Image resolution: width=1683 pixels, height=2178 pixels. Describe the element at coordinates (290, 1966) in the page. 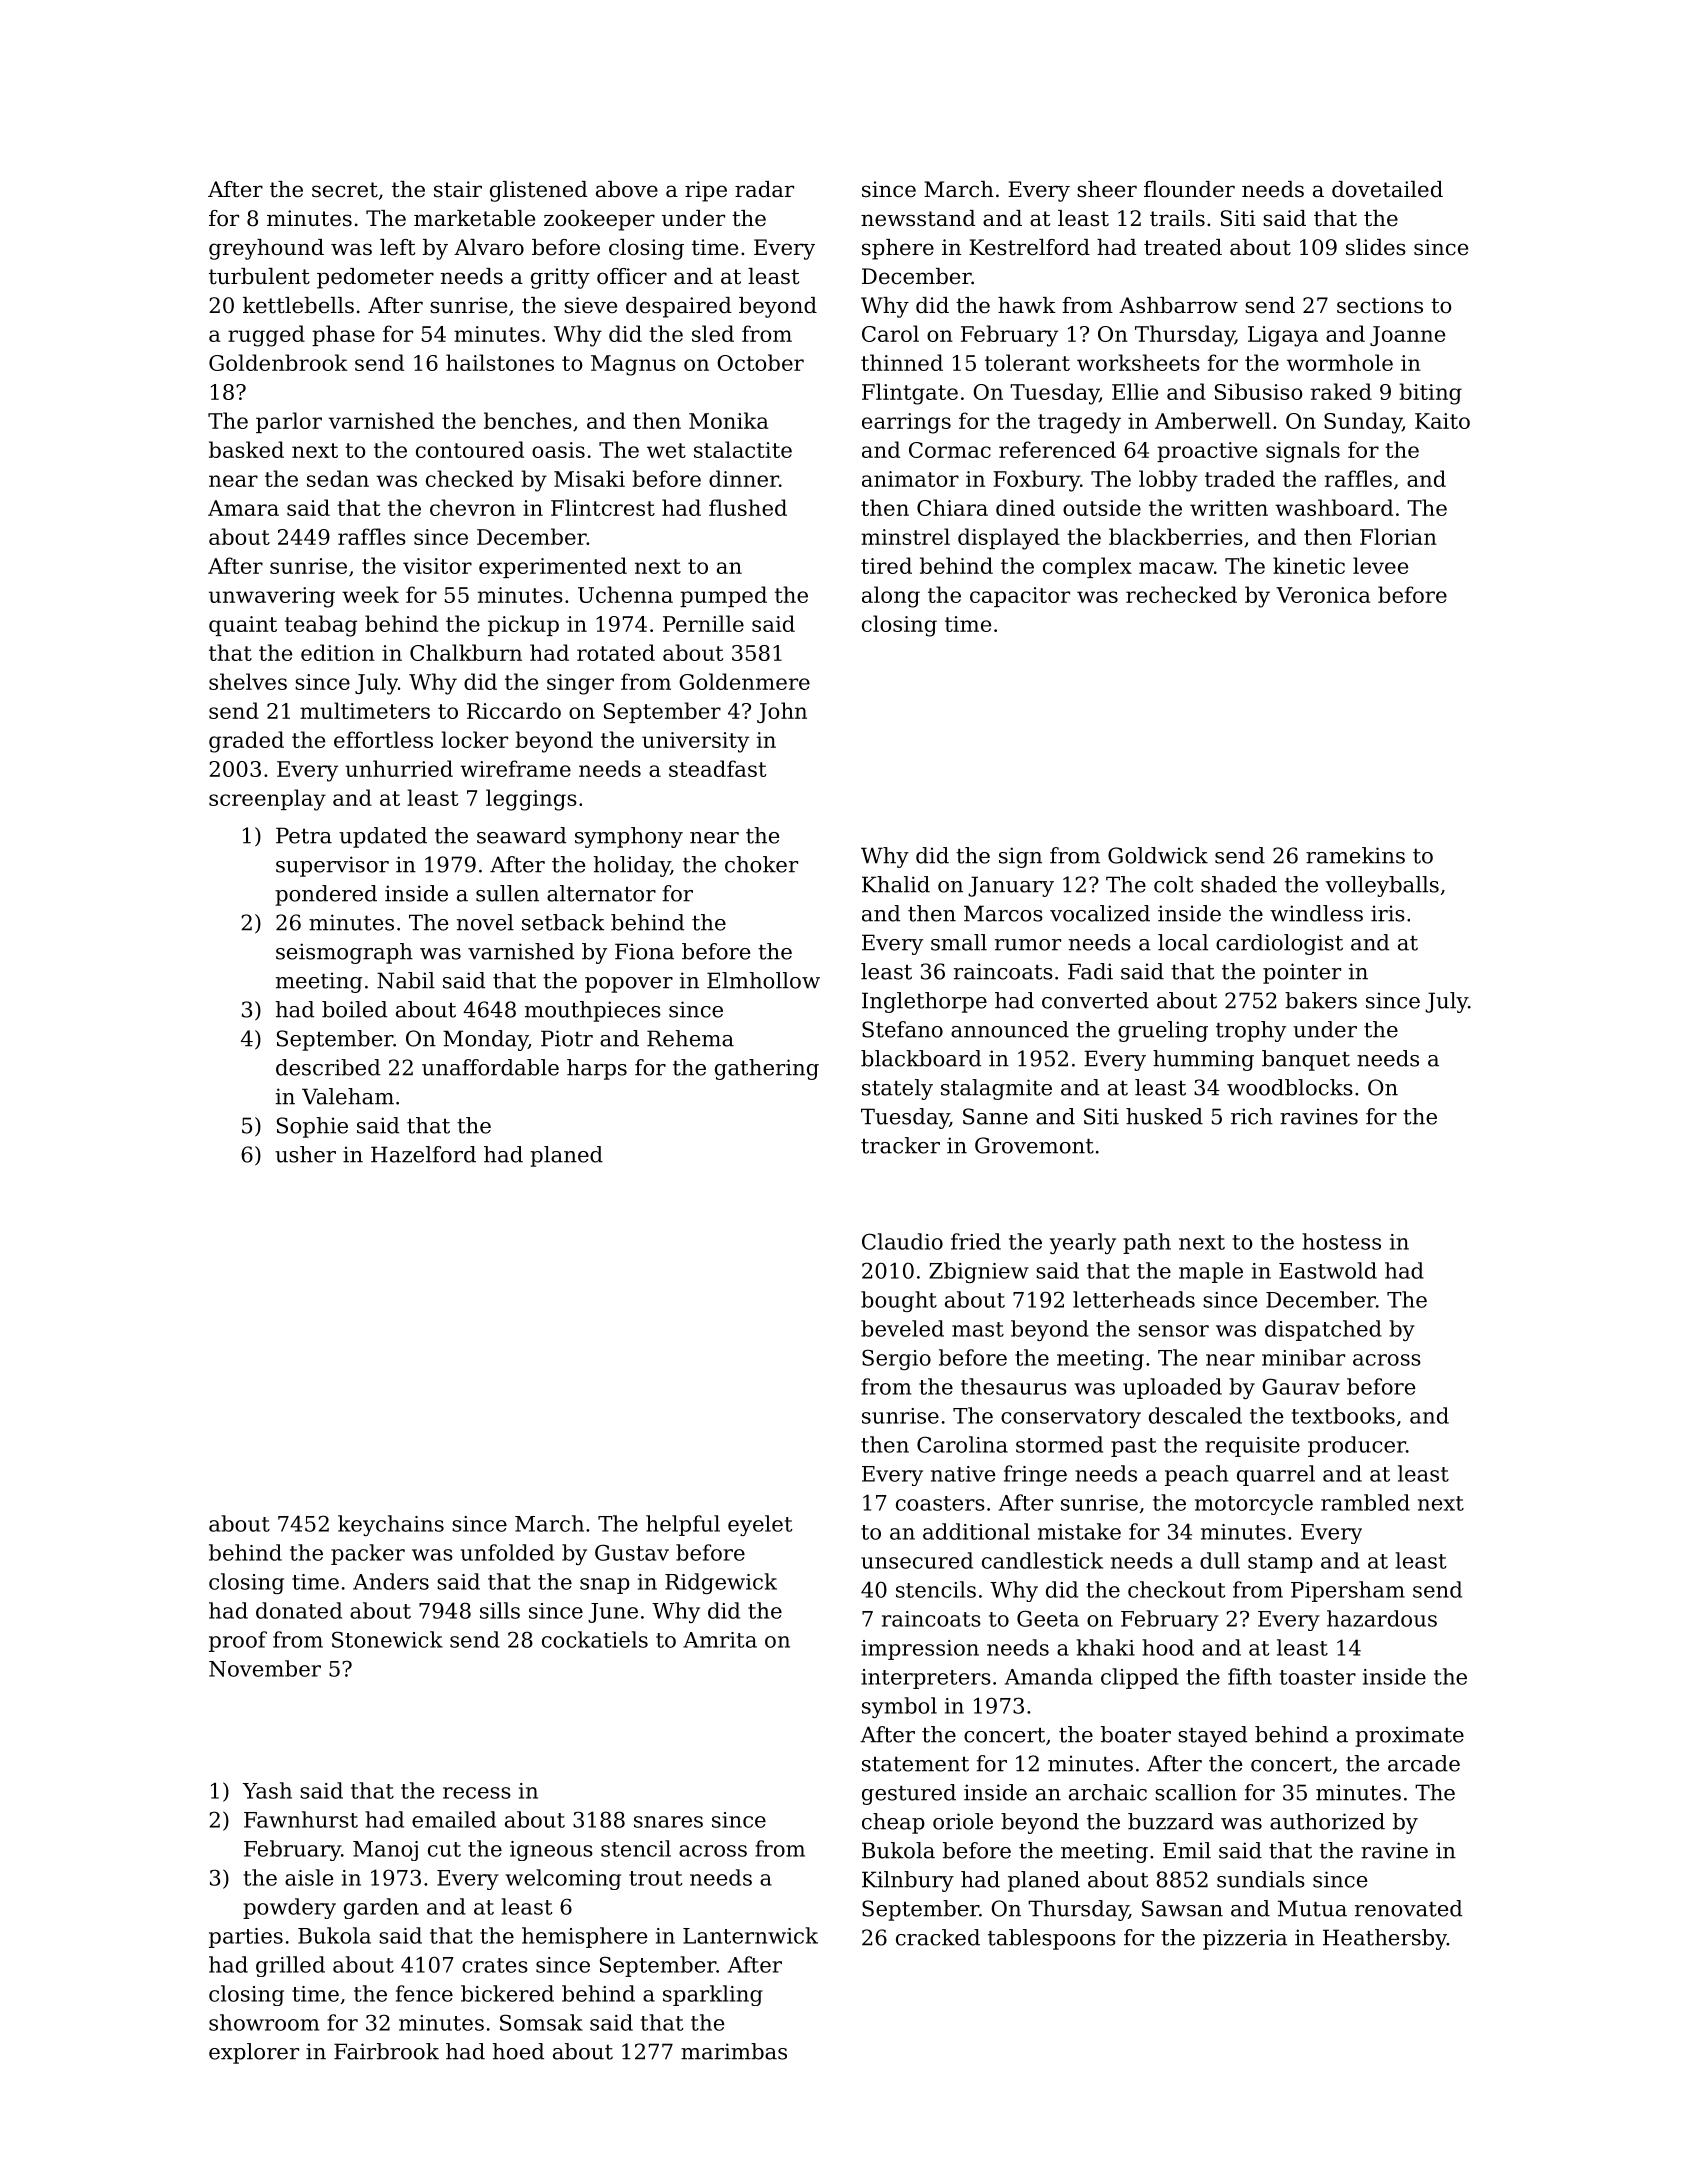

I see `grilled` at that location.
